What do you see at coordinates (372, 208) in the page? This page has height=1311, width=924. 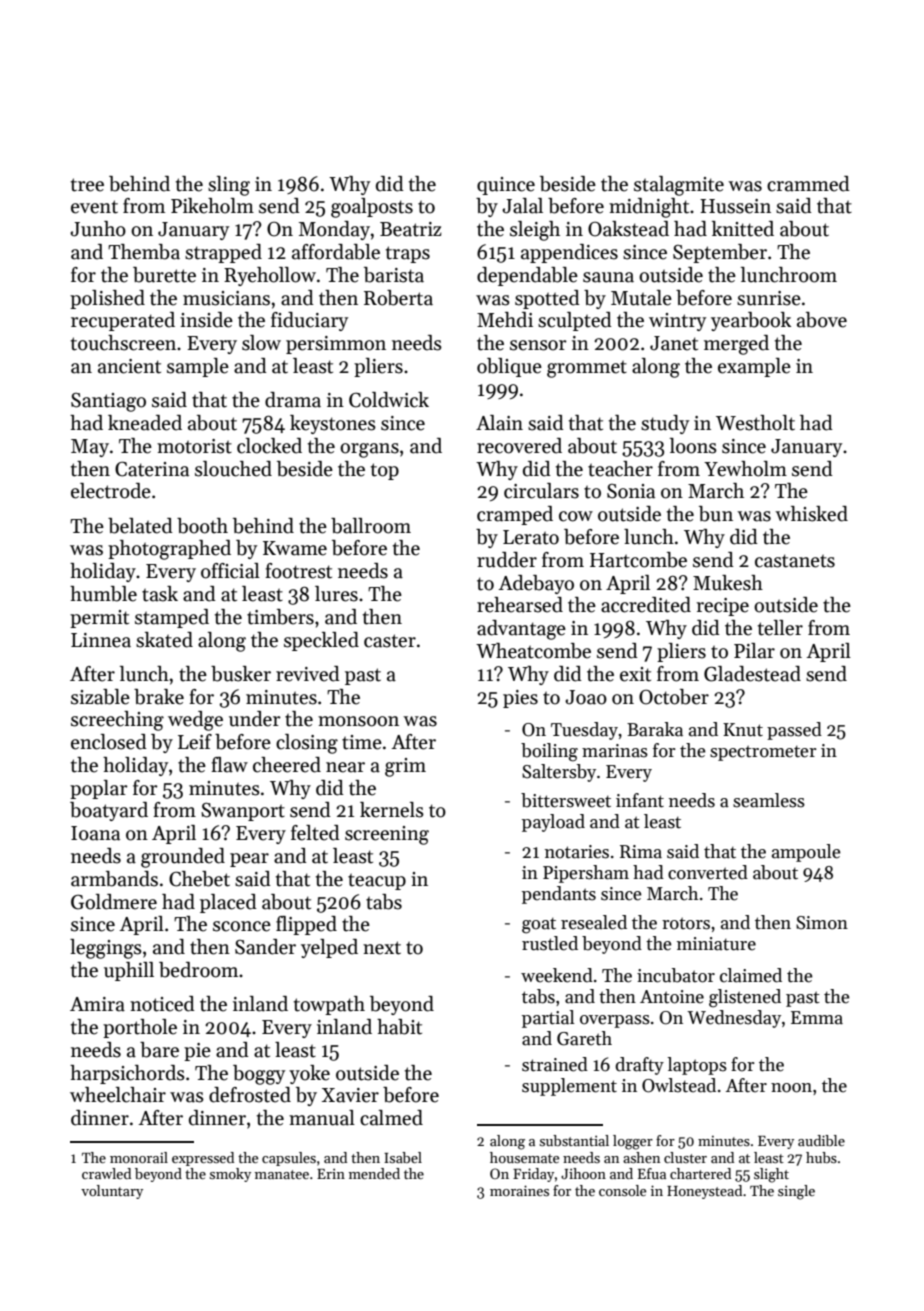 I see `goalposts` at bounding box center [372, 208].
